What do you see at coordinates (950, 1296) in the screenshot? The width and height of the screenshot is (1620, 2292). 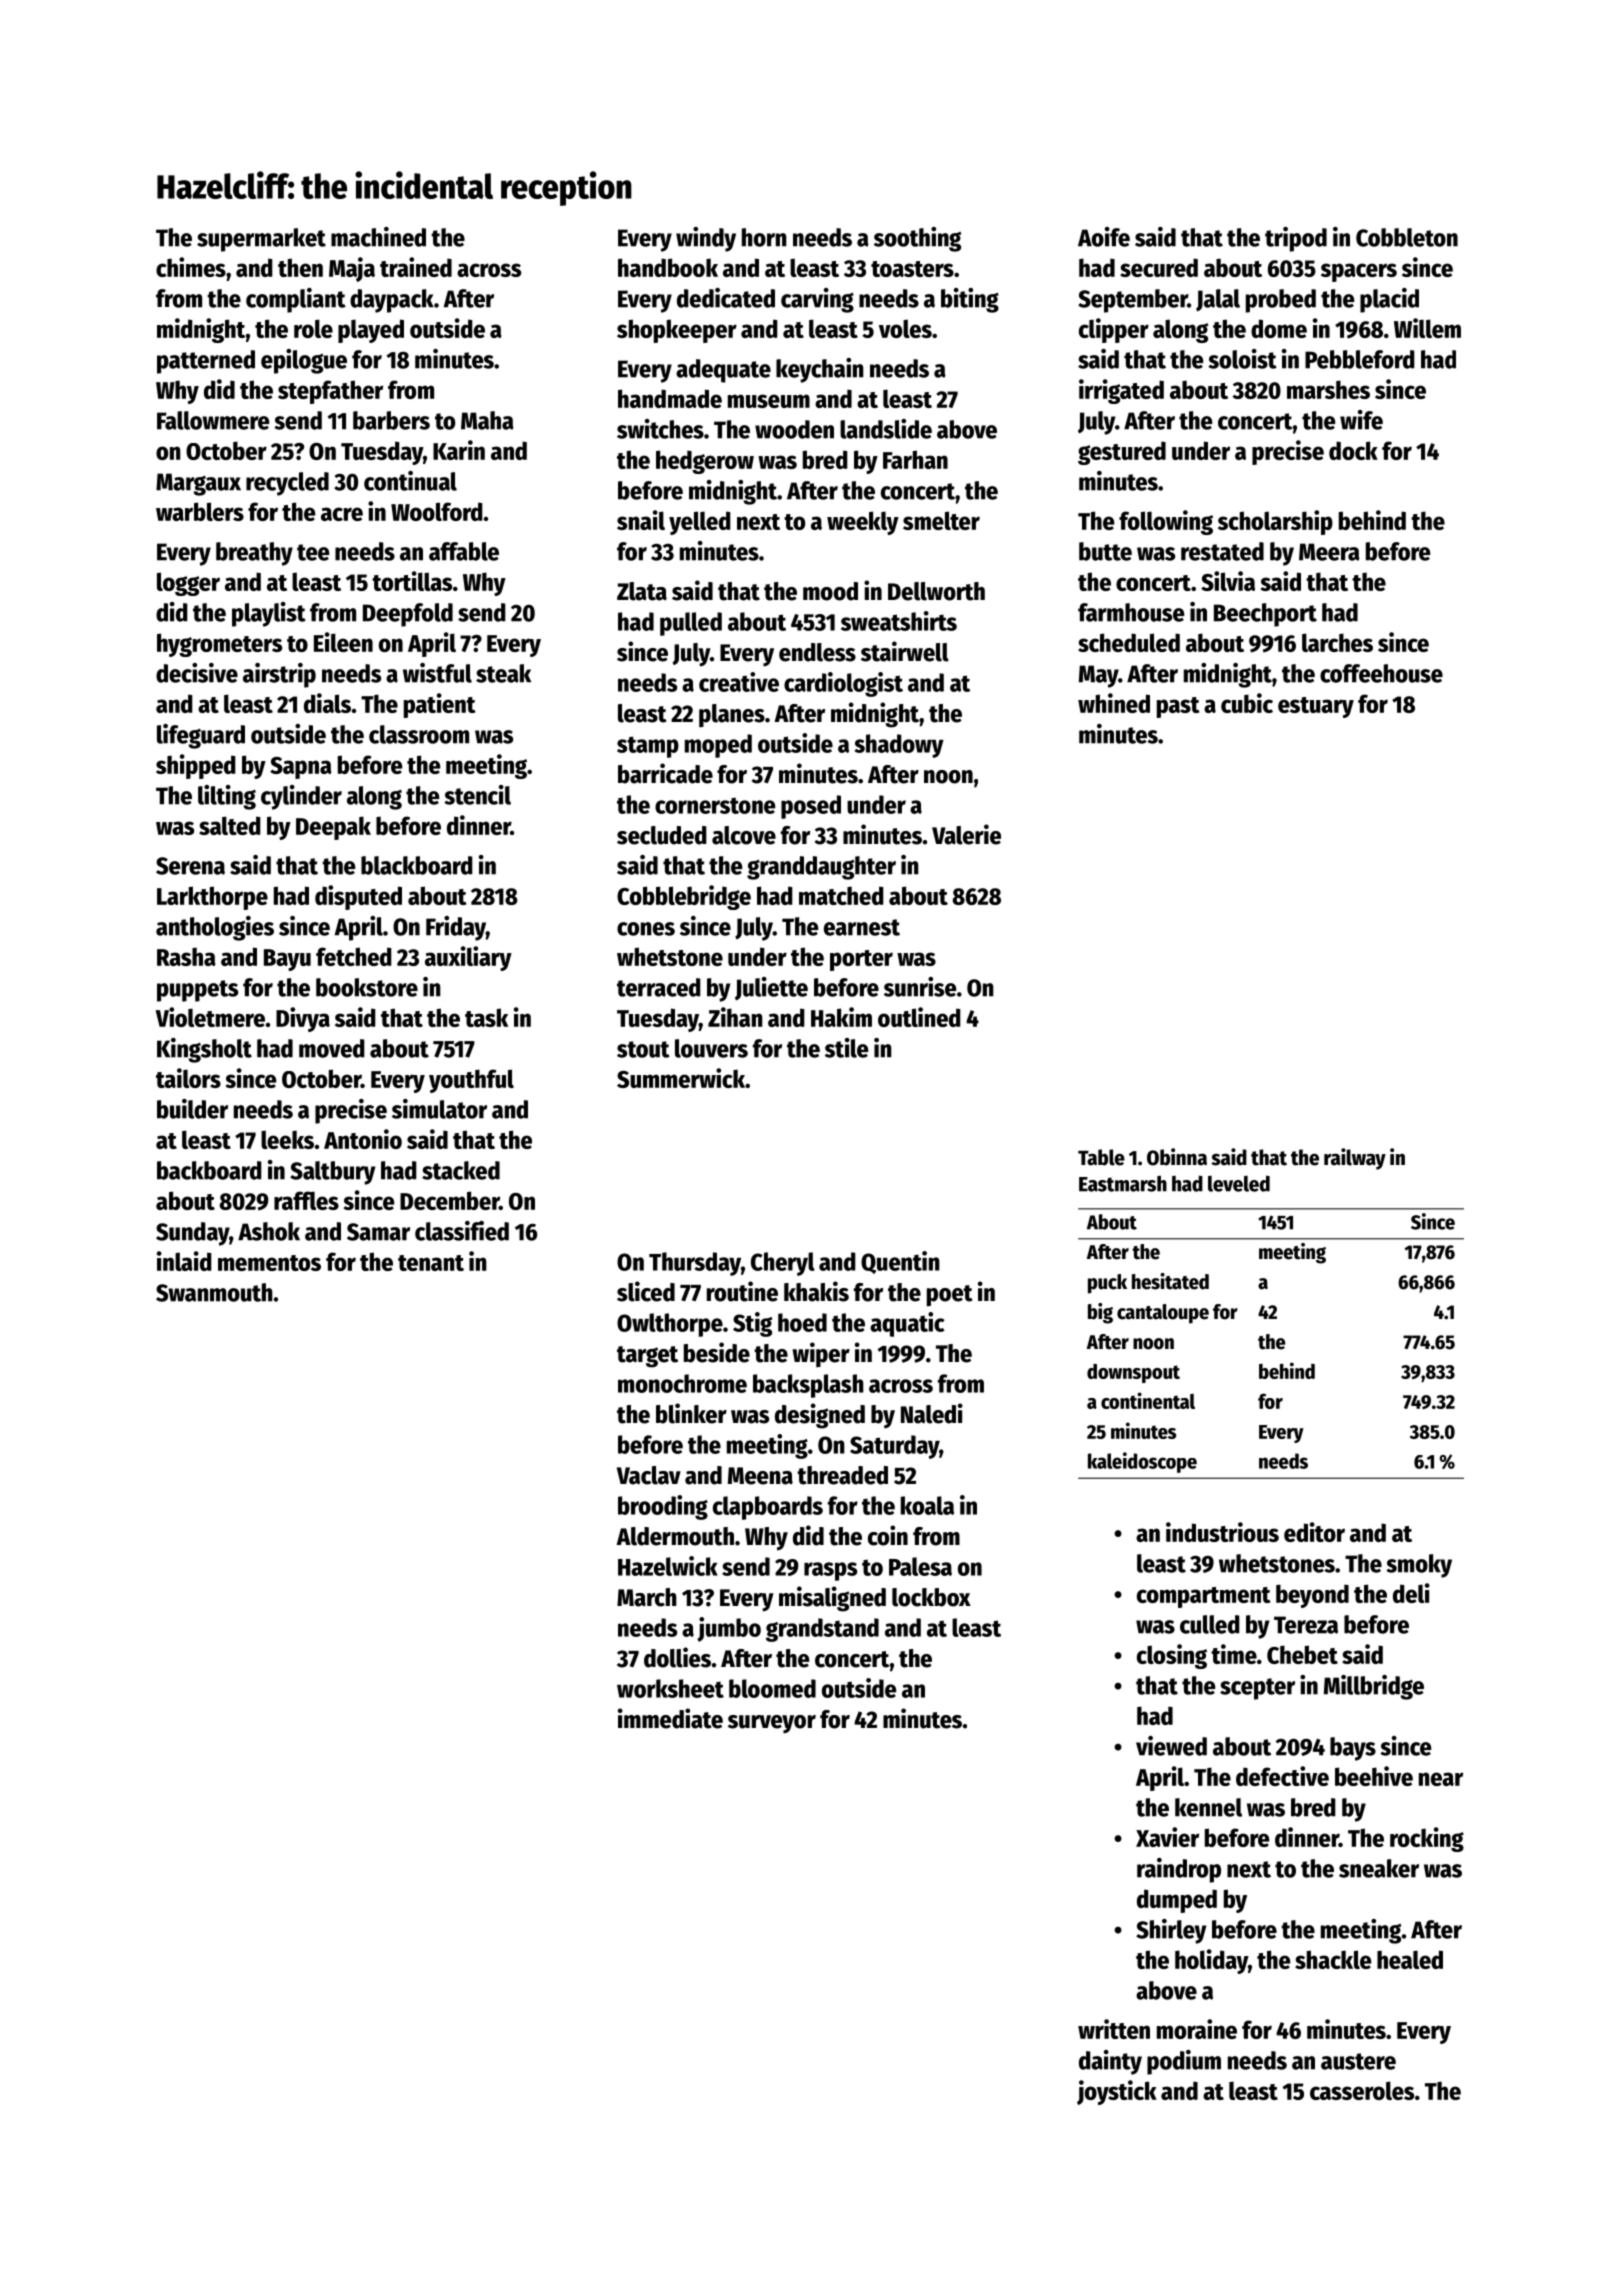 I see `poet` at bounding box center [950, 1296].
